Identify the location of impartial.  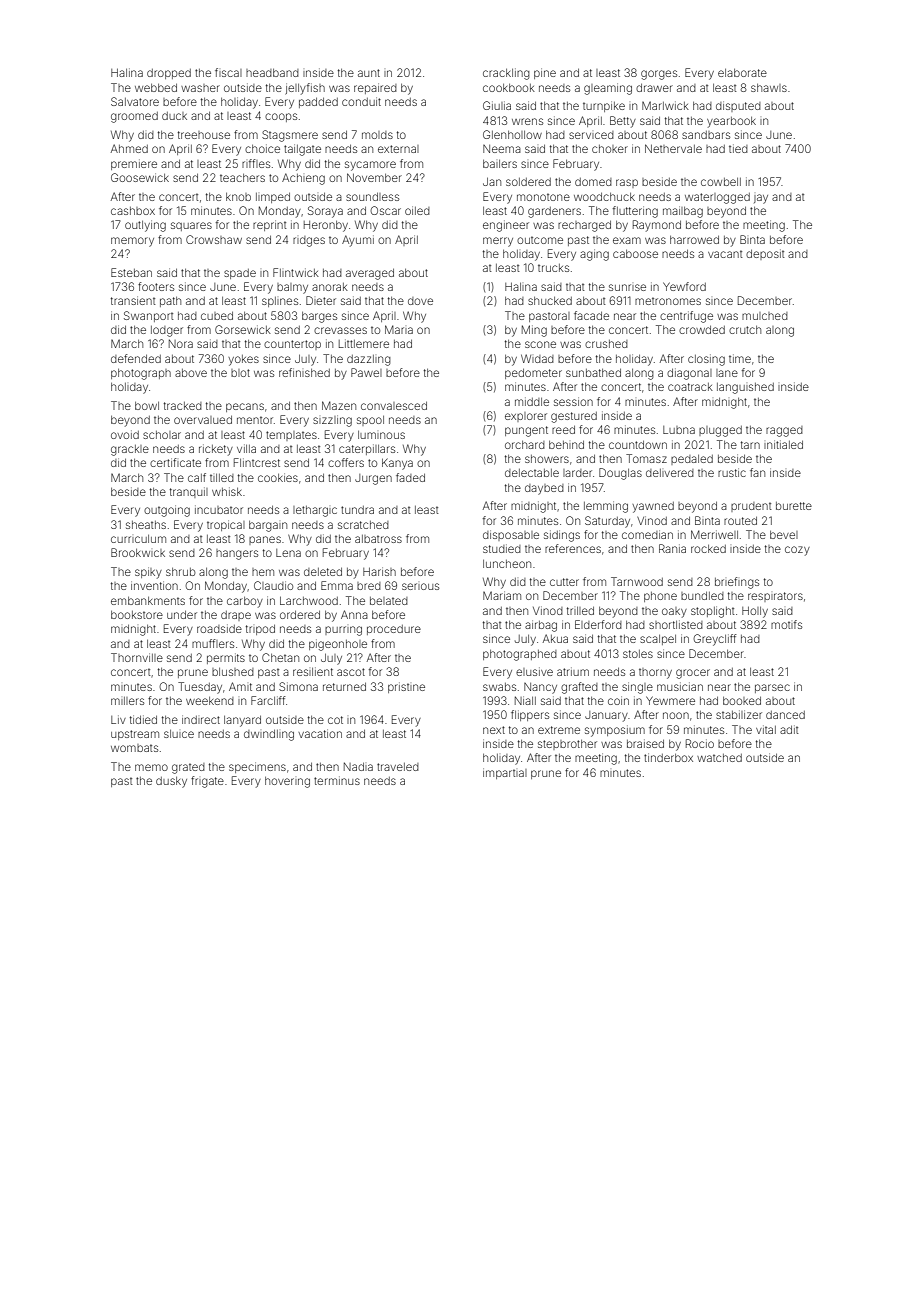
(505, 773).
